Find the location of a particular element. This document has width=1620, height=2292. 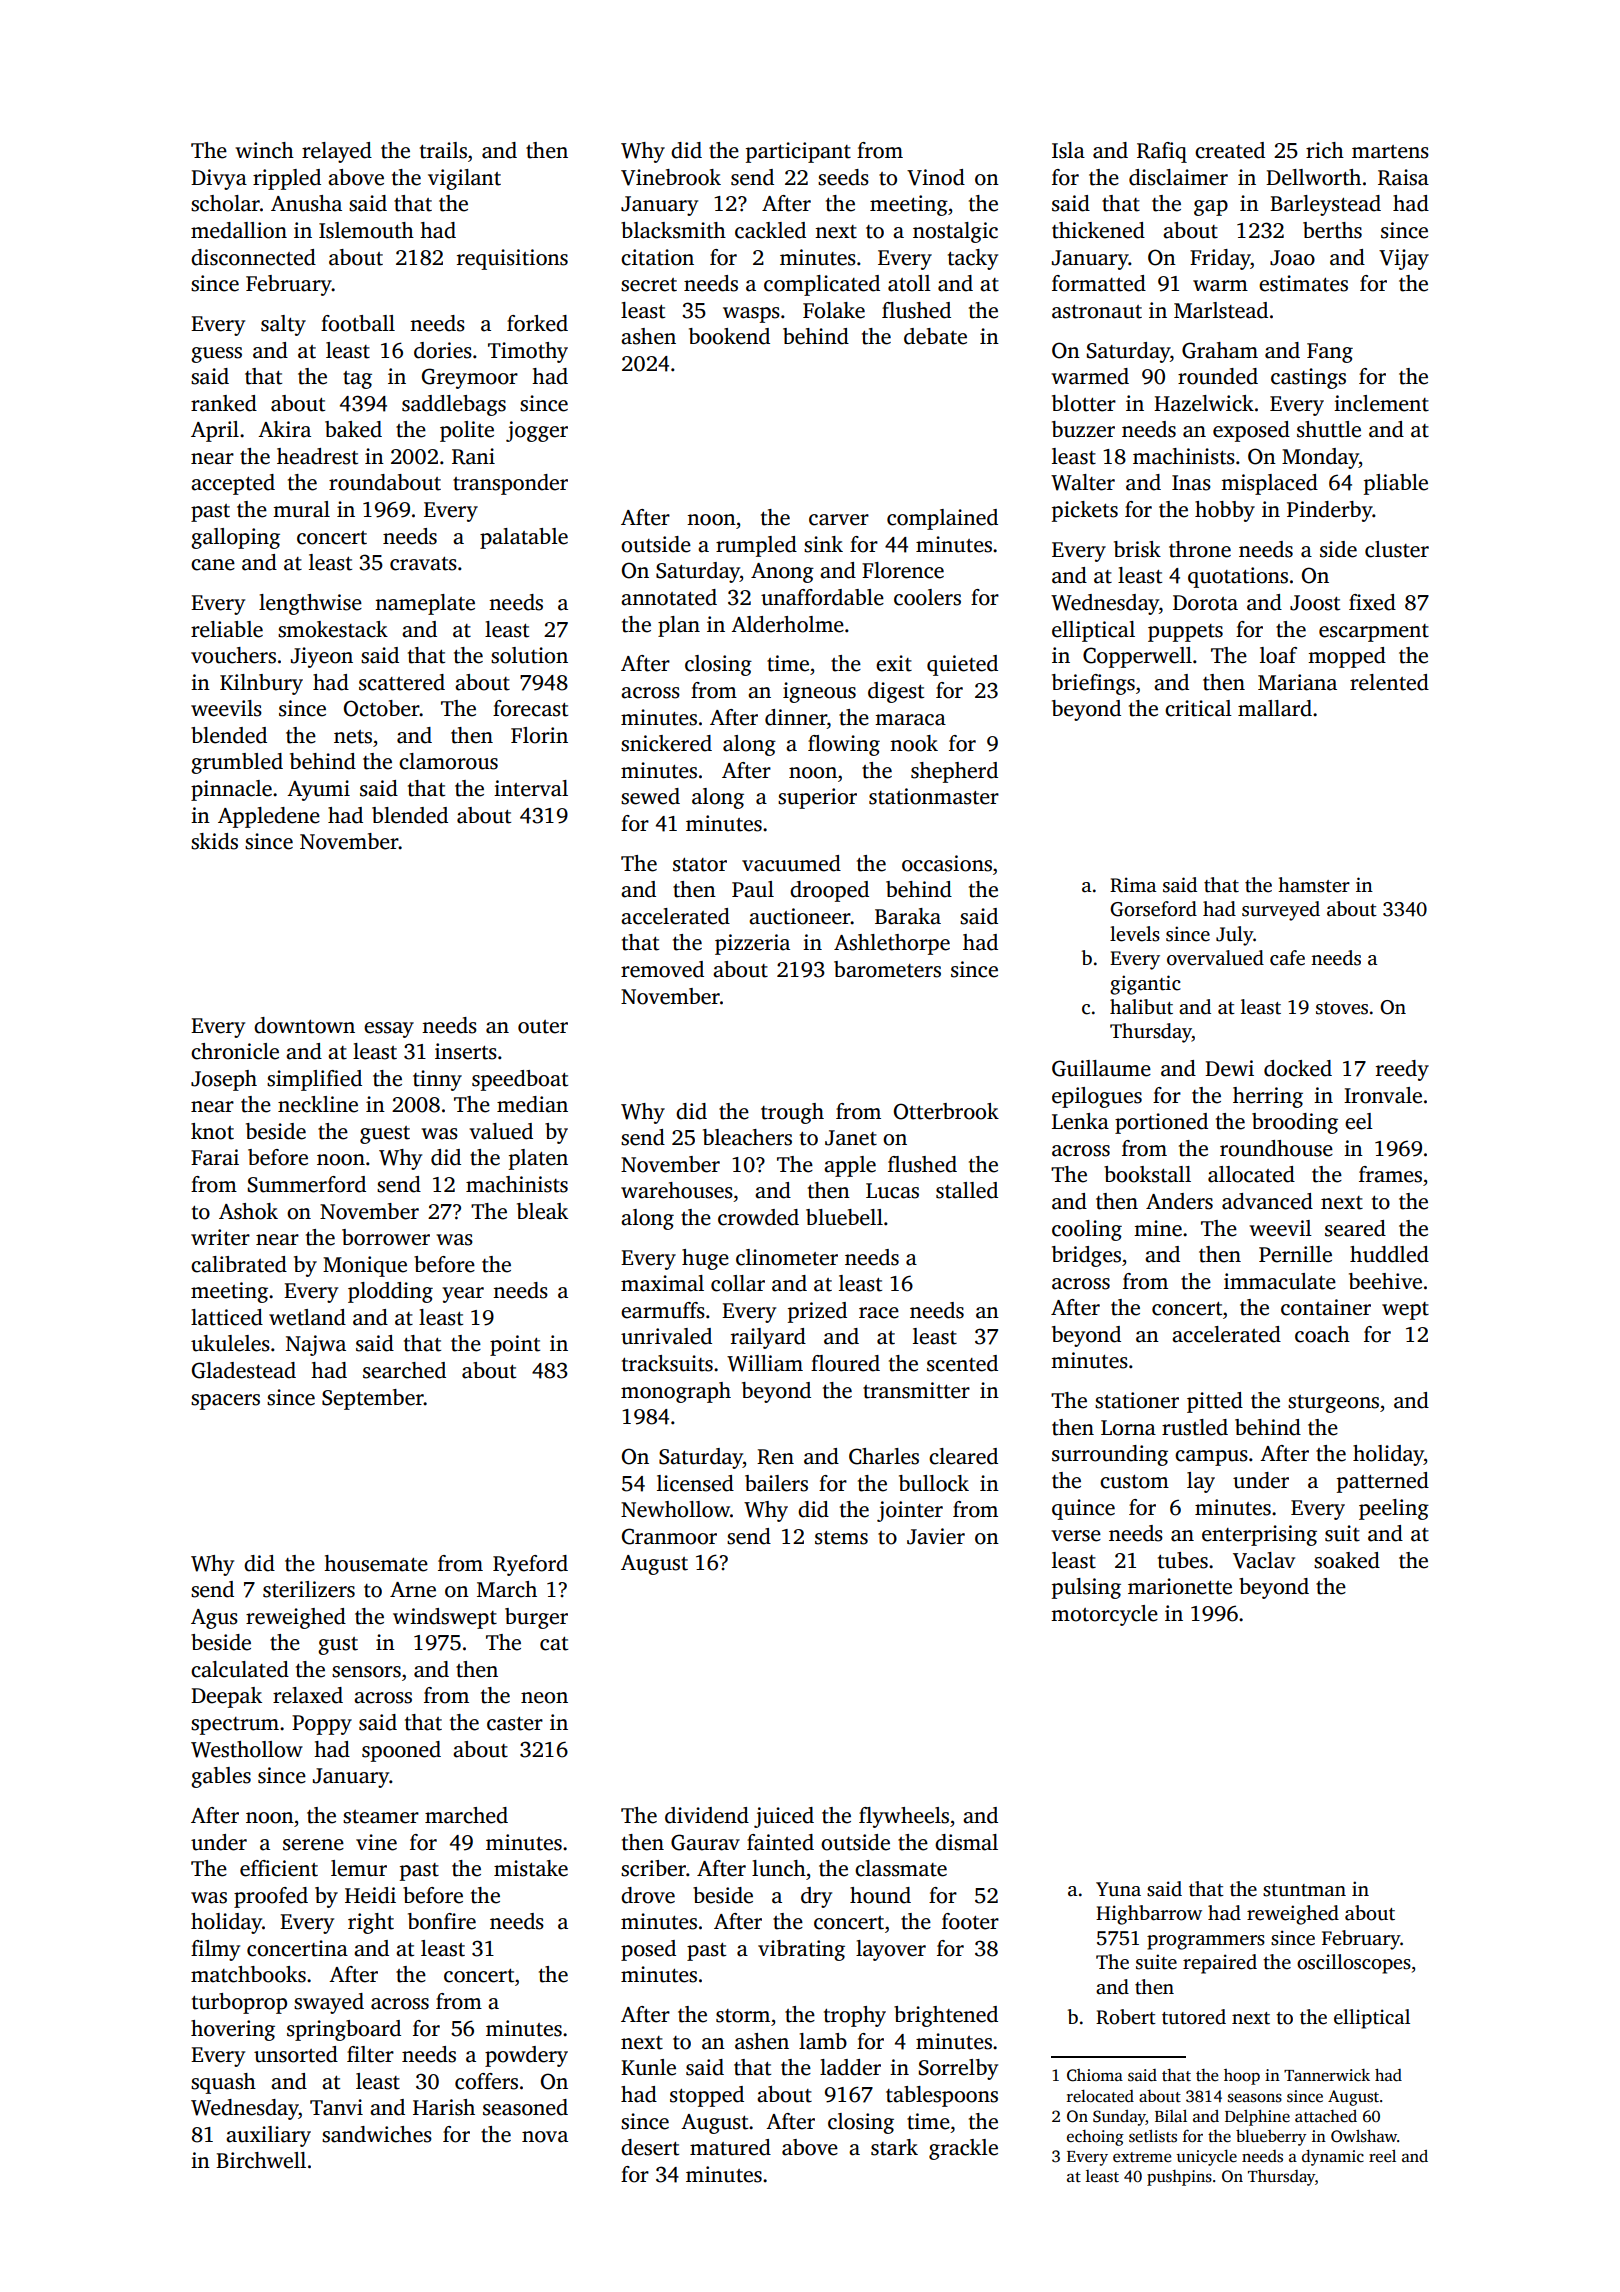

bonfire is located at coordinates (442, 1921).
